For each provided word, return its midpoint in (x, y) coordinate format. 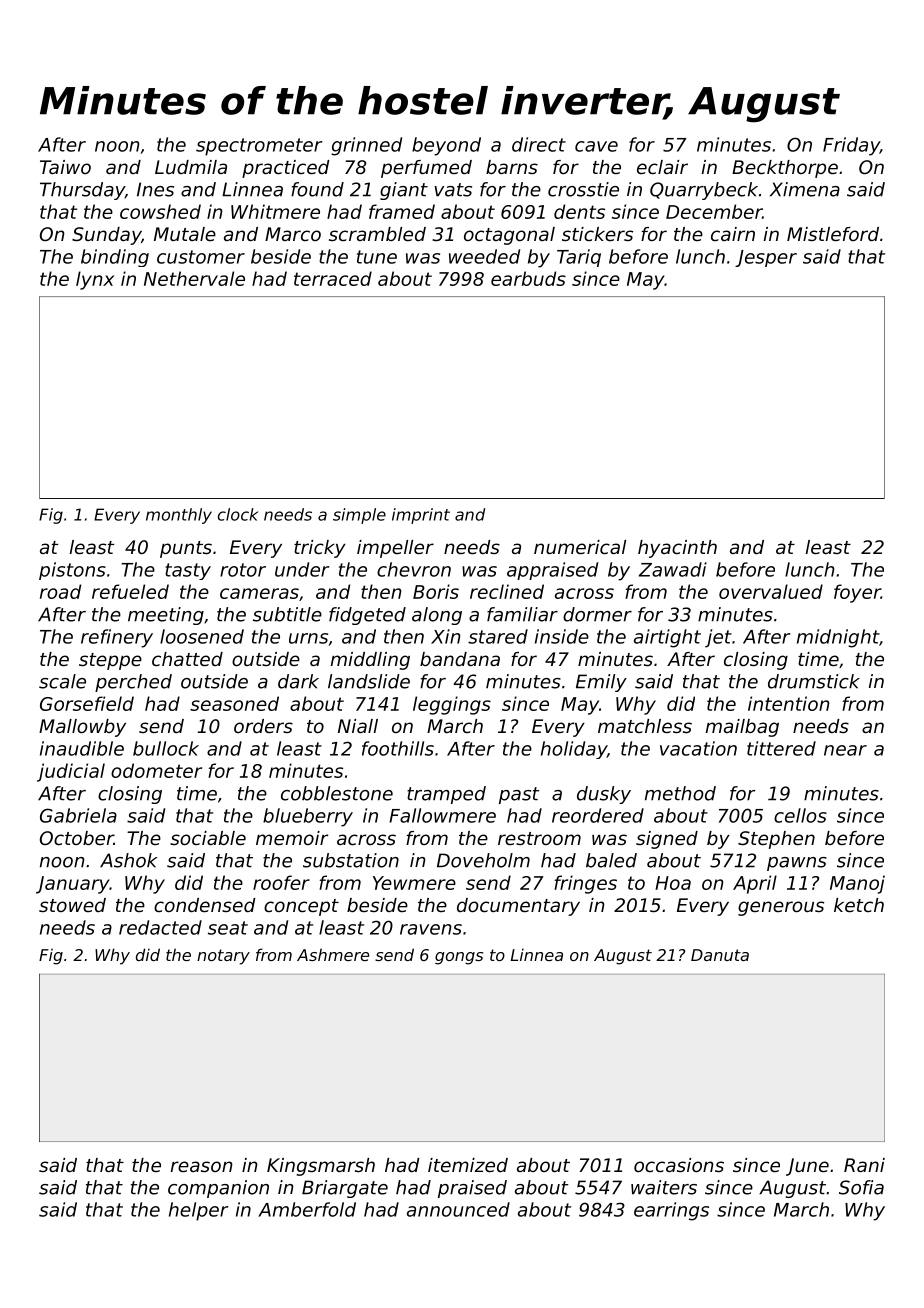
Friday (851, 146)
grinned (366, 146)
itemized (468, 1165)
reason (202, 1166)
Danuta (720, 955)
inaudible (82, 748)
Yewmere (414, 883)
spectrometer (259, 147)
